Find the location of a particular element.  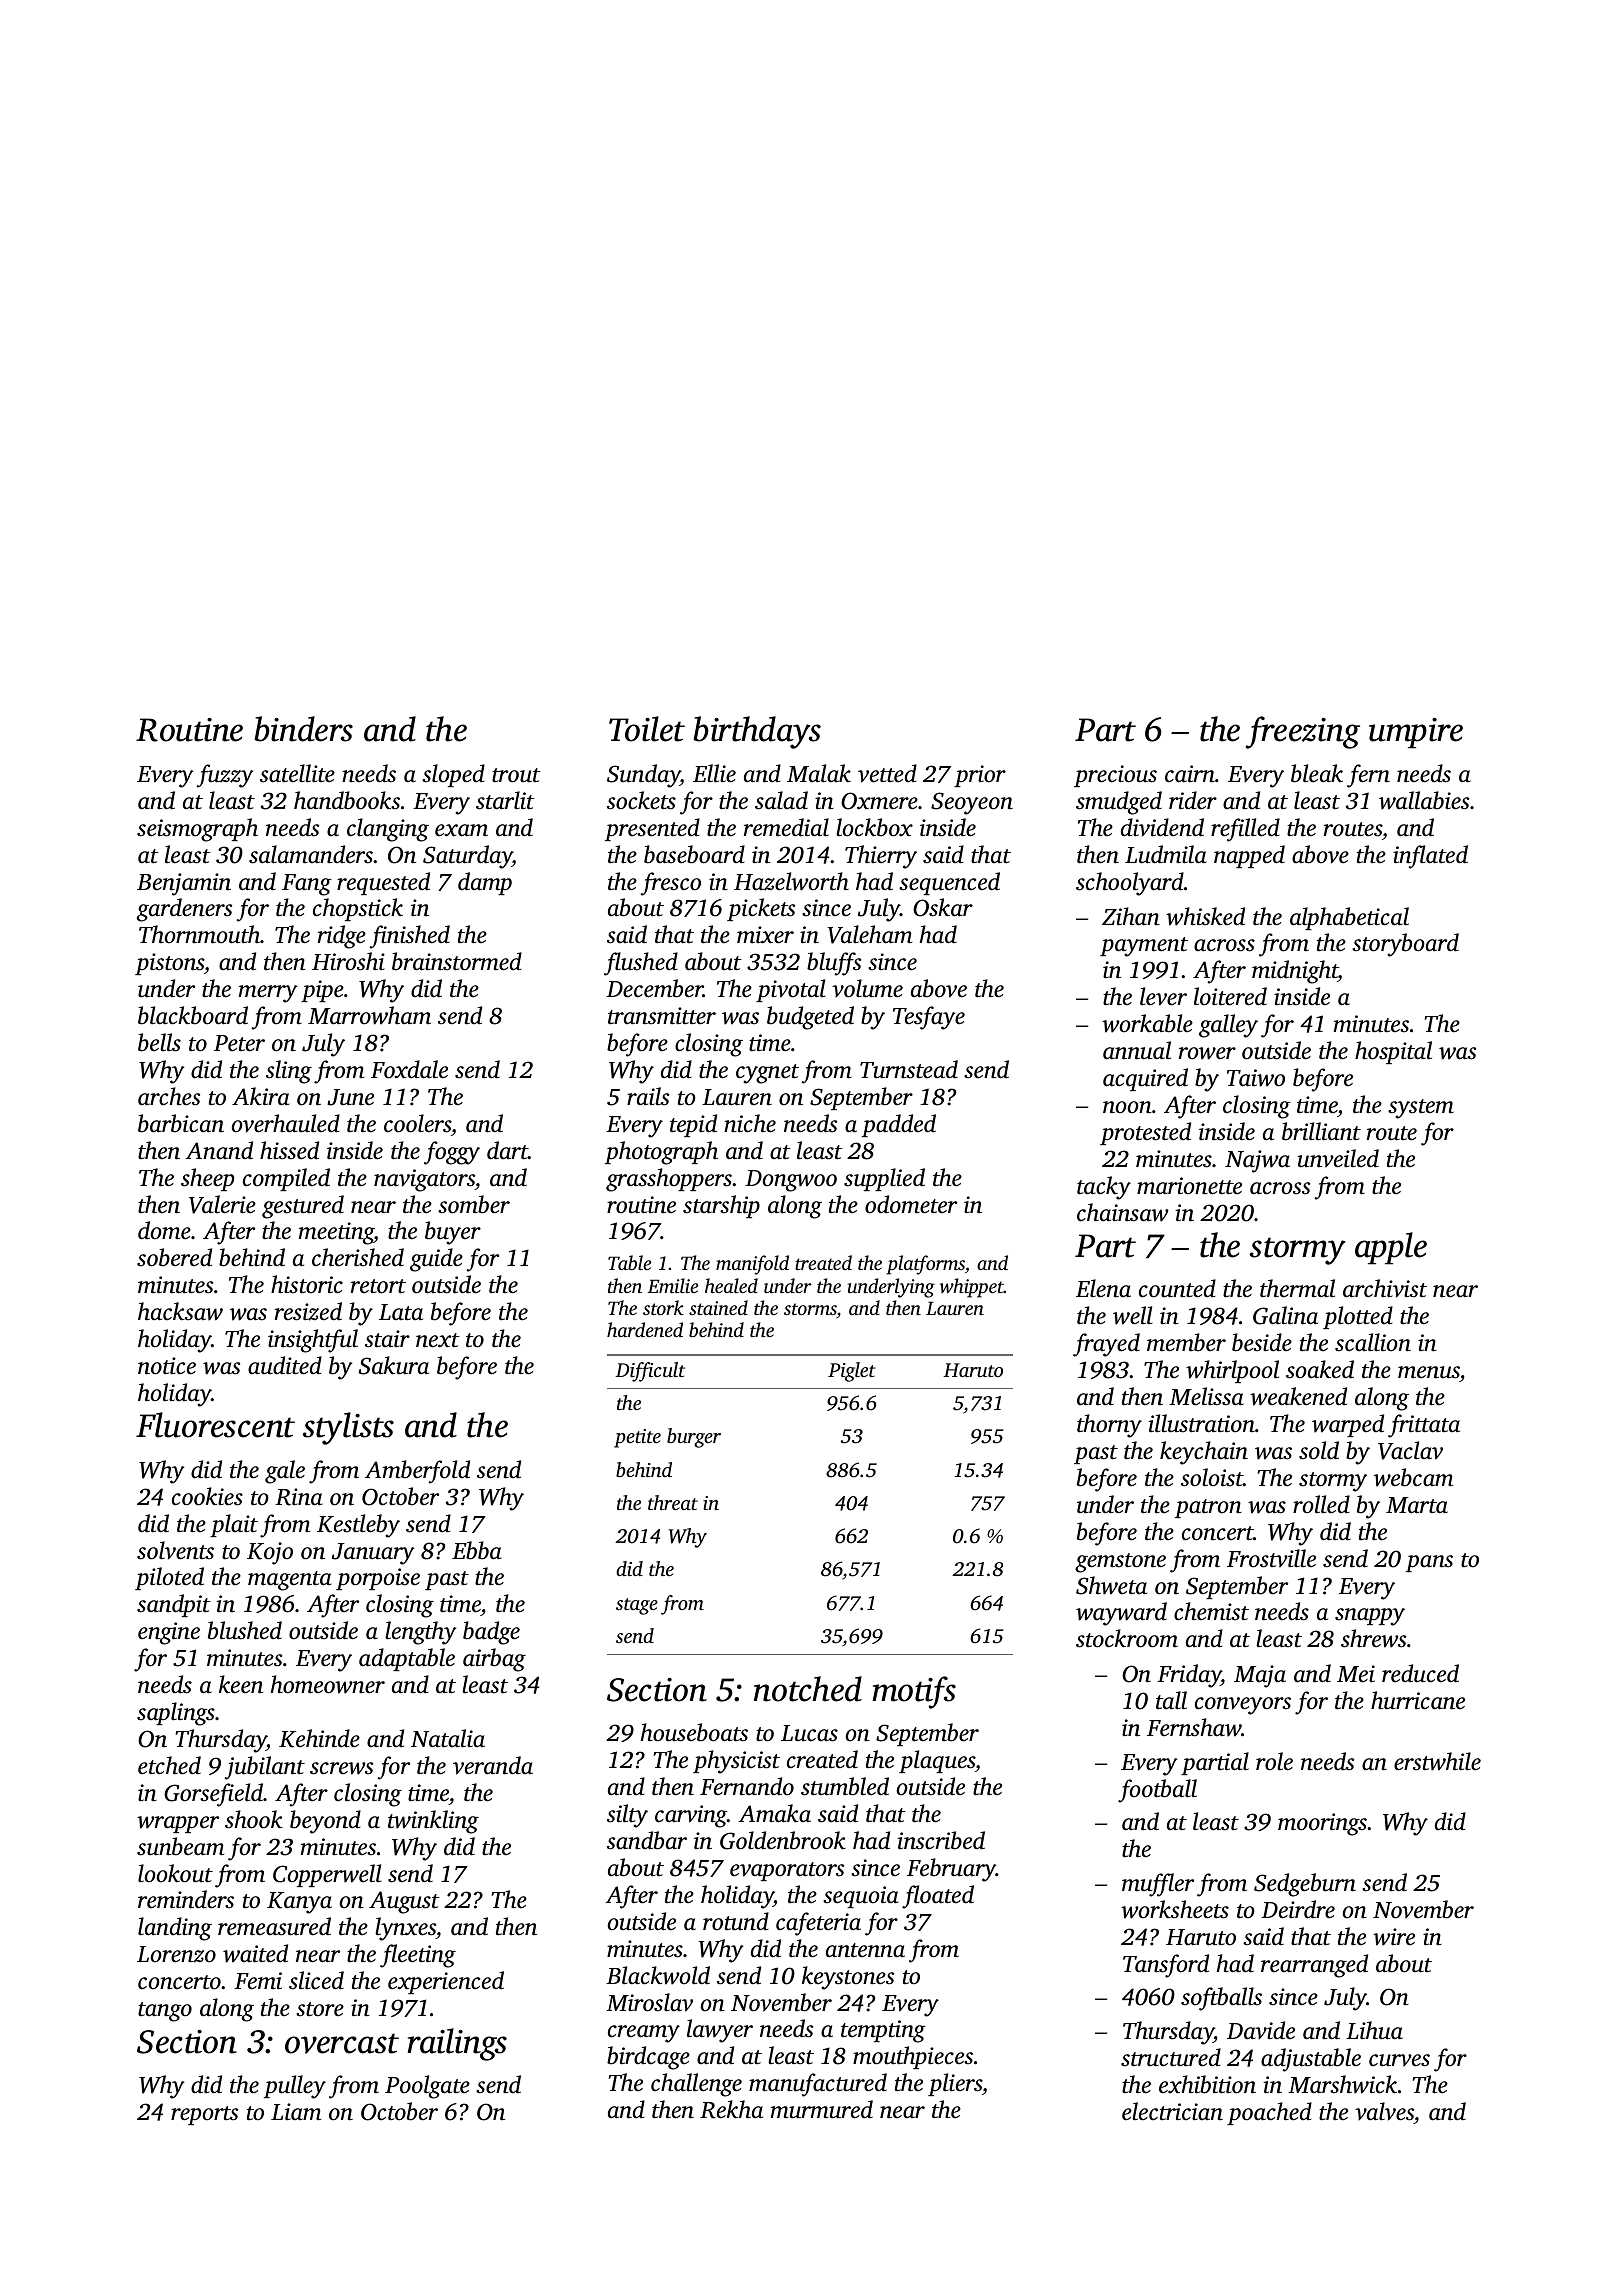

houseboats is located at coordinates (694, 1732).
